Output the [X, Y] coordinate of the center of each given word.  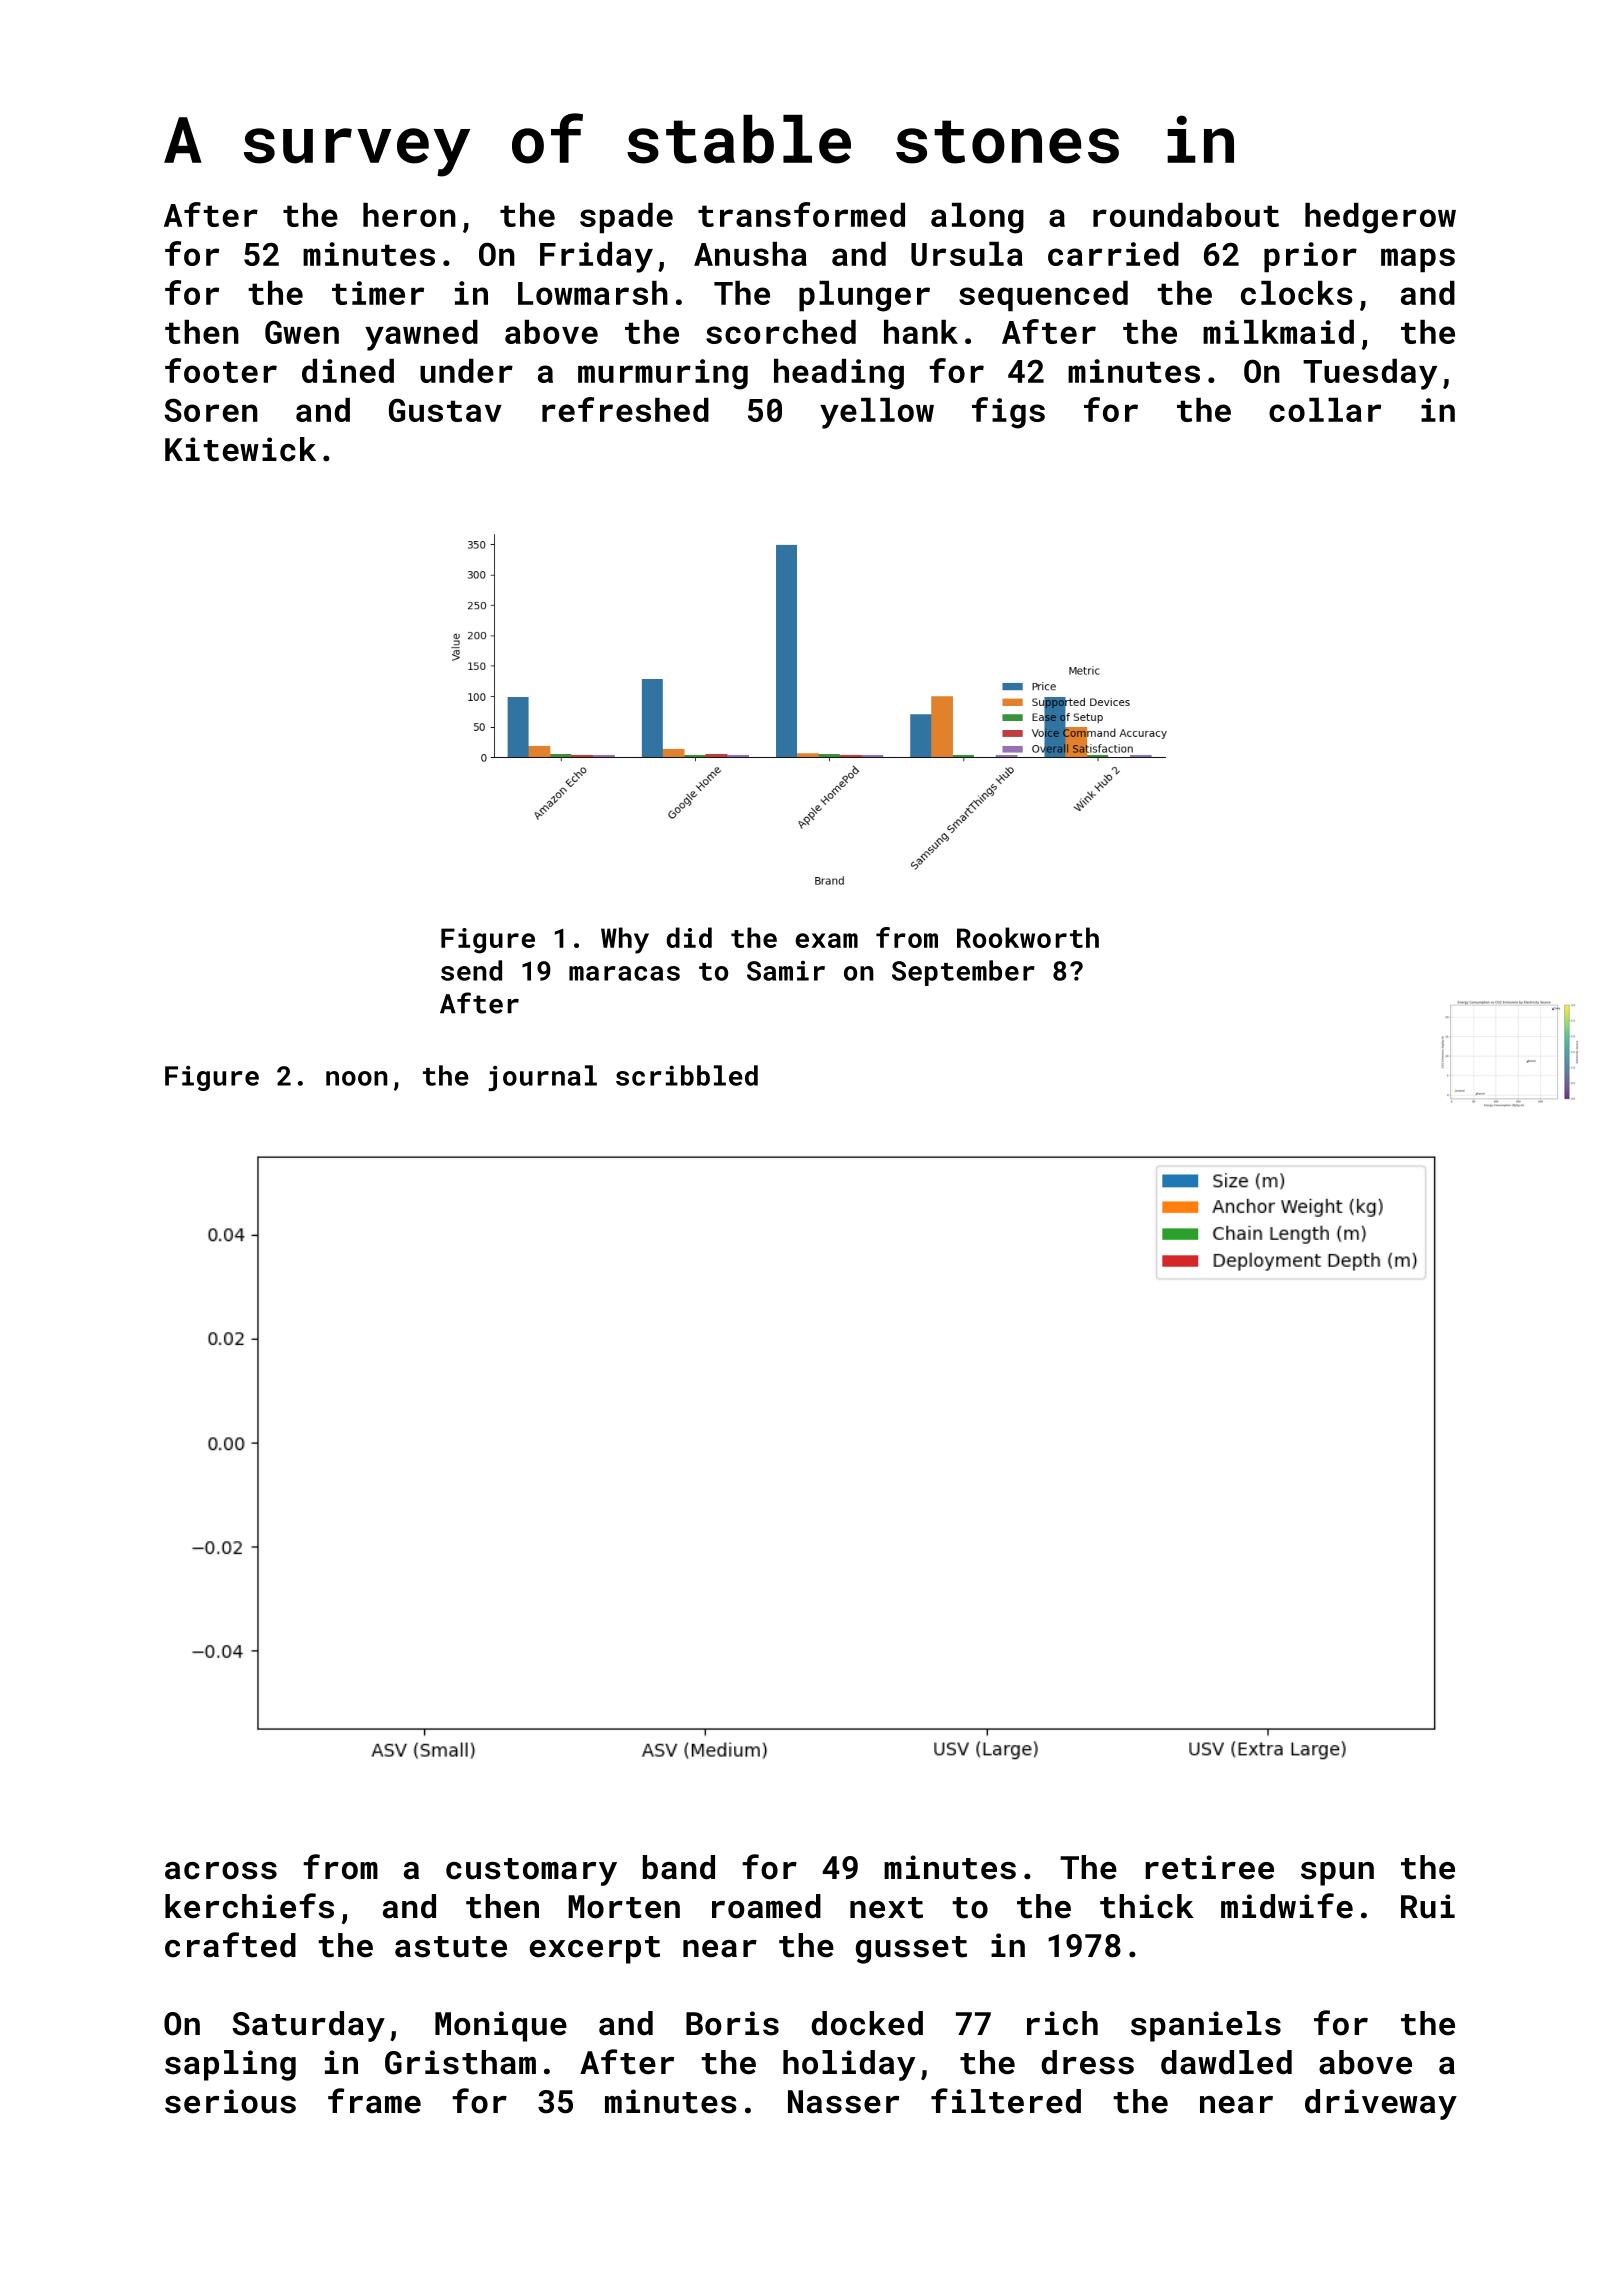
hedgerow [1380, 218]
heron [409, 215]
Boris [732, 2023]
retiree [1209, 1867]
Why [625, 940]
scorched [781, 332]
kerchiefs [249, 1906]
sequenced [1043, 296]
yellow [877, 413]
